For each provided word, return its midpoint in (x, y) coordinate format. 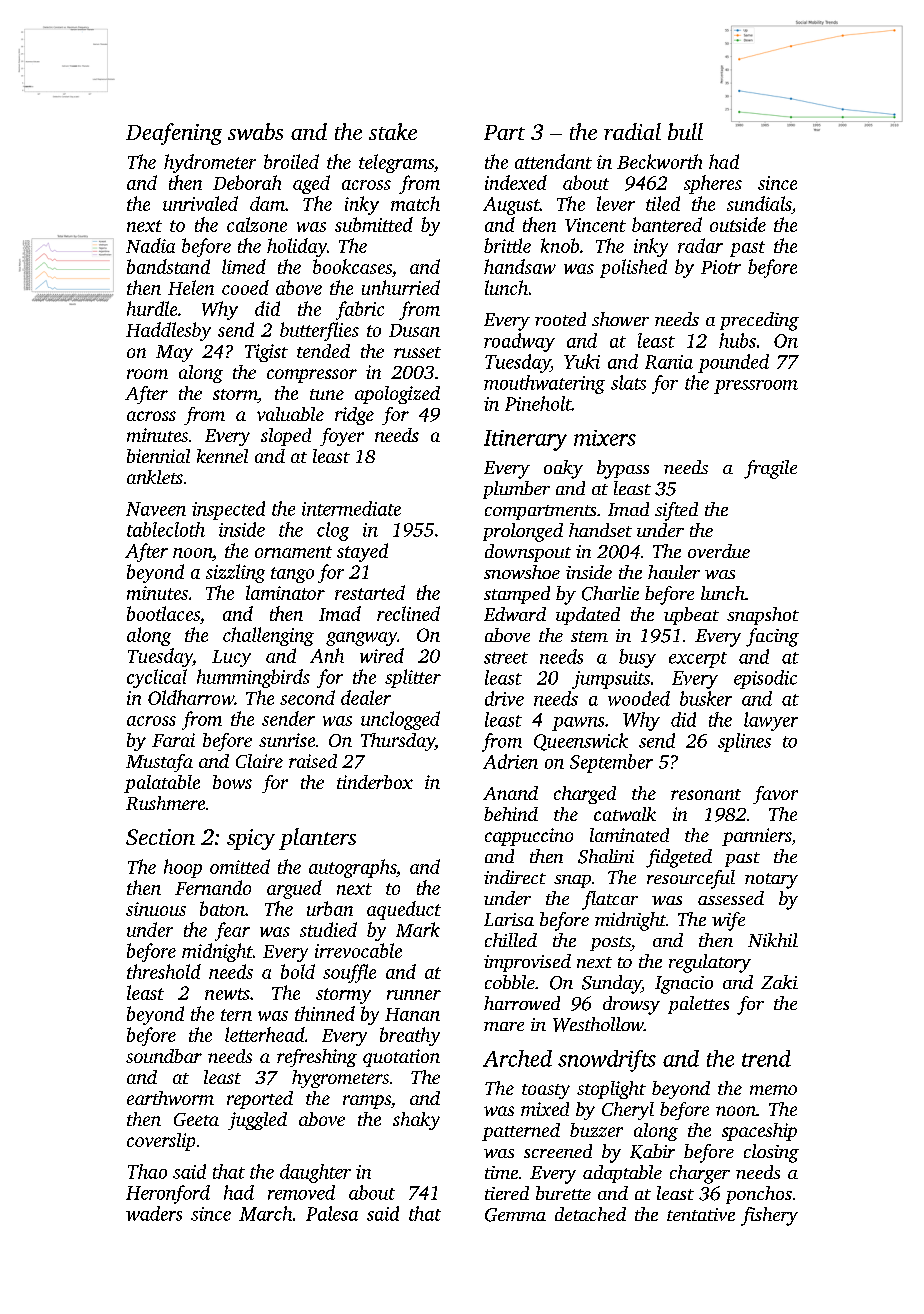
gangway (361, 639)
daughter (315, 1173)
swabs (255, 131)
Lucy (231, 658)
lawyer (771, 721)
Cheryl (628, 1111)
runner (414, 995)
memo (773, 1090)
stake (393, 131)
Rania (669, 362)
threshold (164, 971)
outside (738, 224)
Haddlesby (168, 331)
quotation (401, 1058)
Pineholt (538, 403)
